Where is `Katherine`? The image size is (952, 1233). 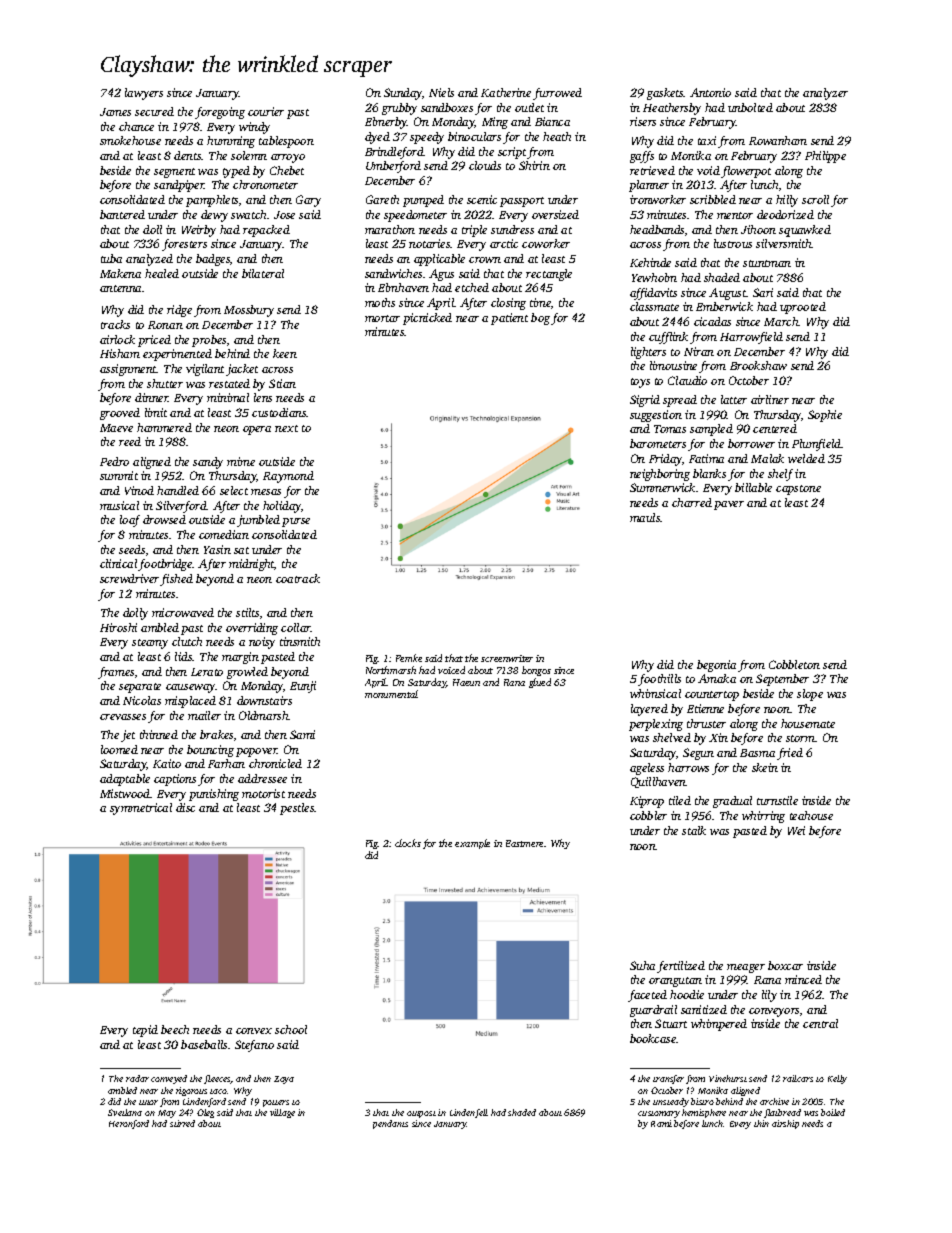 Katherine is located at coordinates (506, 92).
